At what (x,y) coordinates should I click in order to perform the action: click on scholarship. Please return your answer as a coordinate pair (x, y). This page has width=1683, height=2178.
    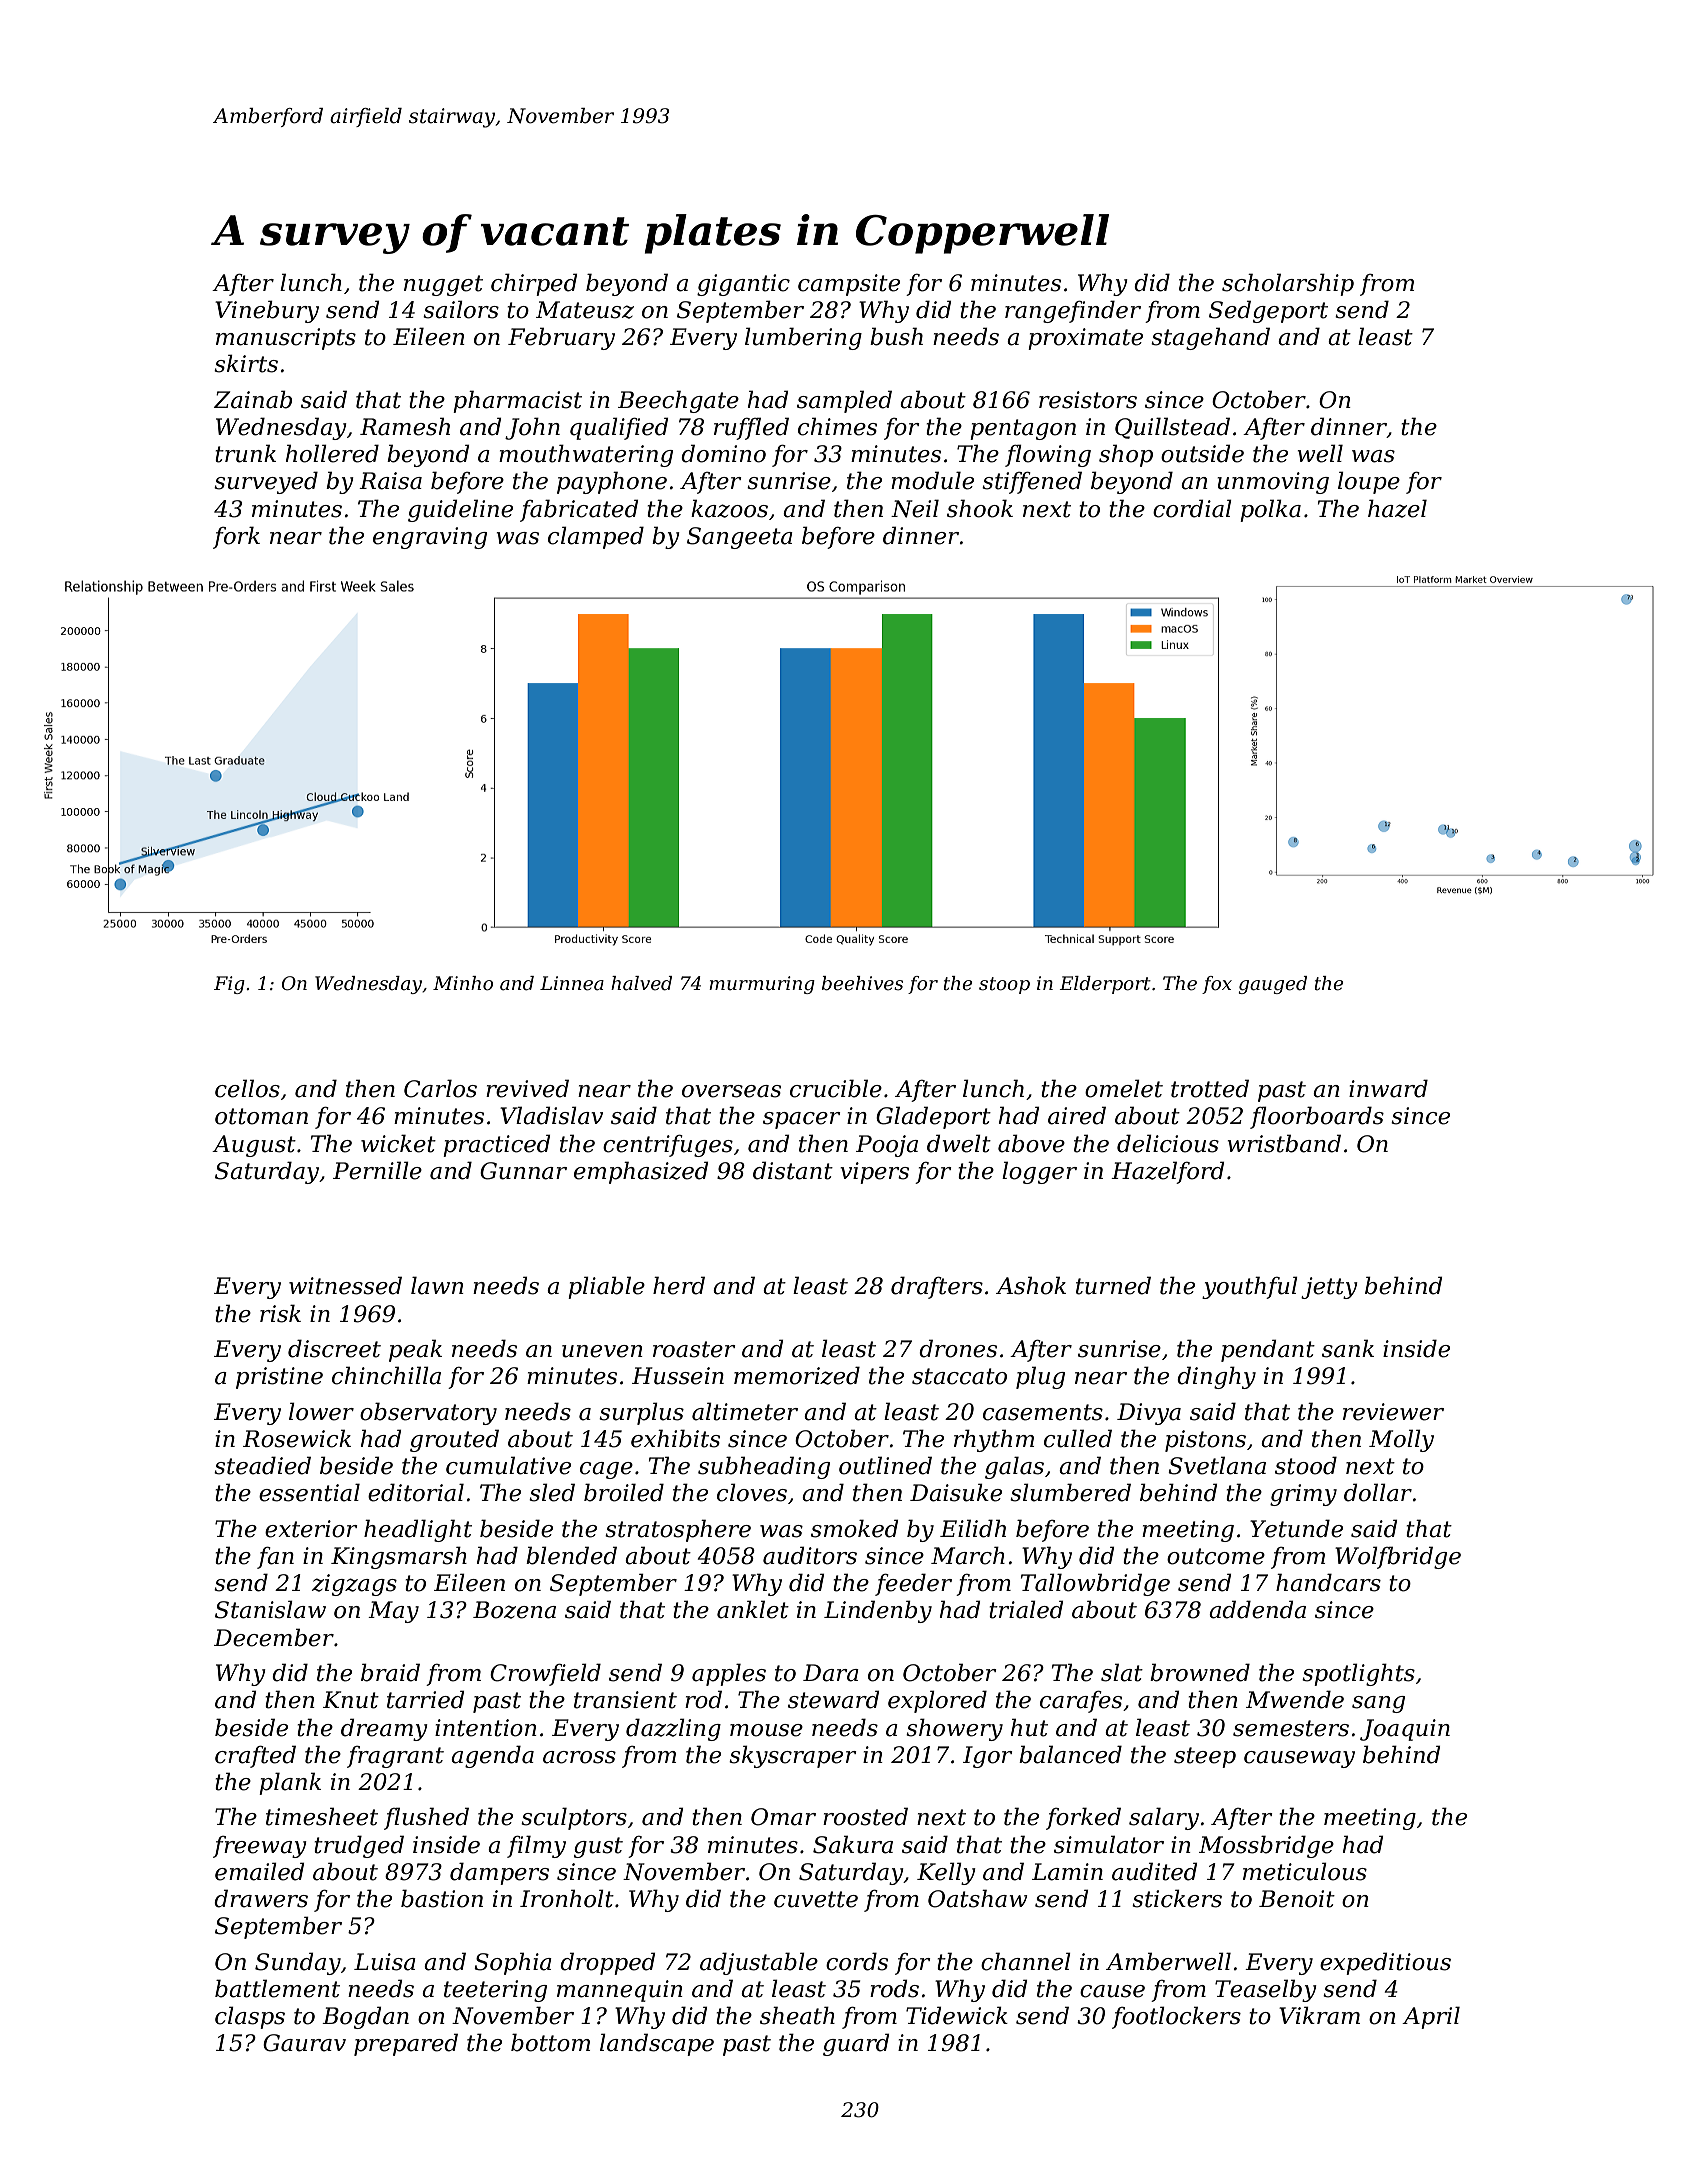
    Looking at the image, I should click on (1288, 284).
